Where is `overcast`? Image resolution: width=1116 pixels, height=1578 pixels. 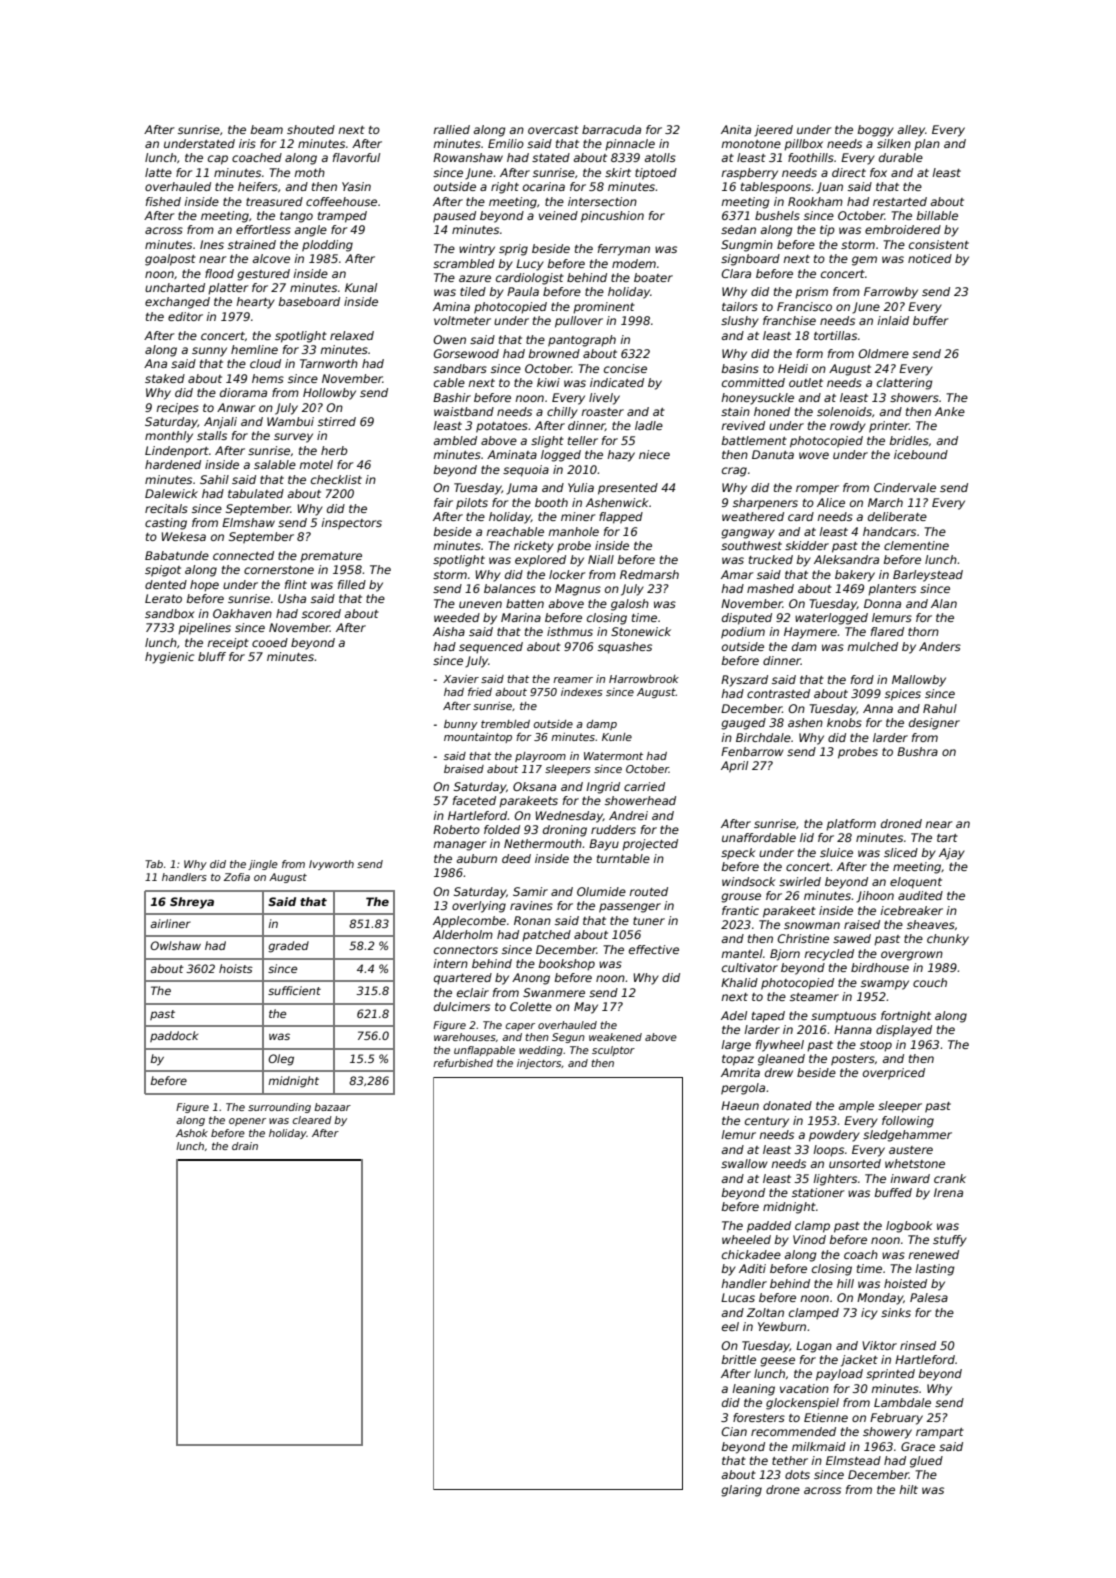 overcast is located at coordinates (553, 130).
